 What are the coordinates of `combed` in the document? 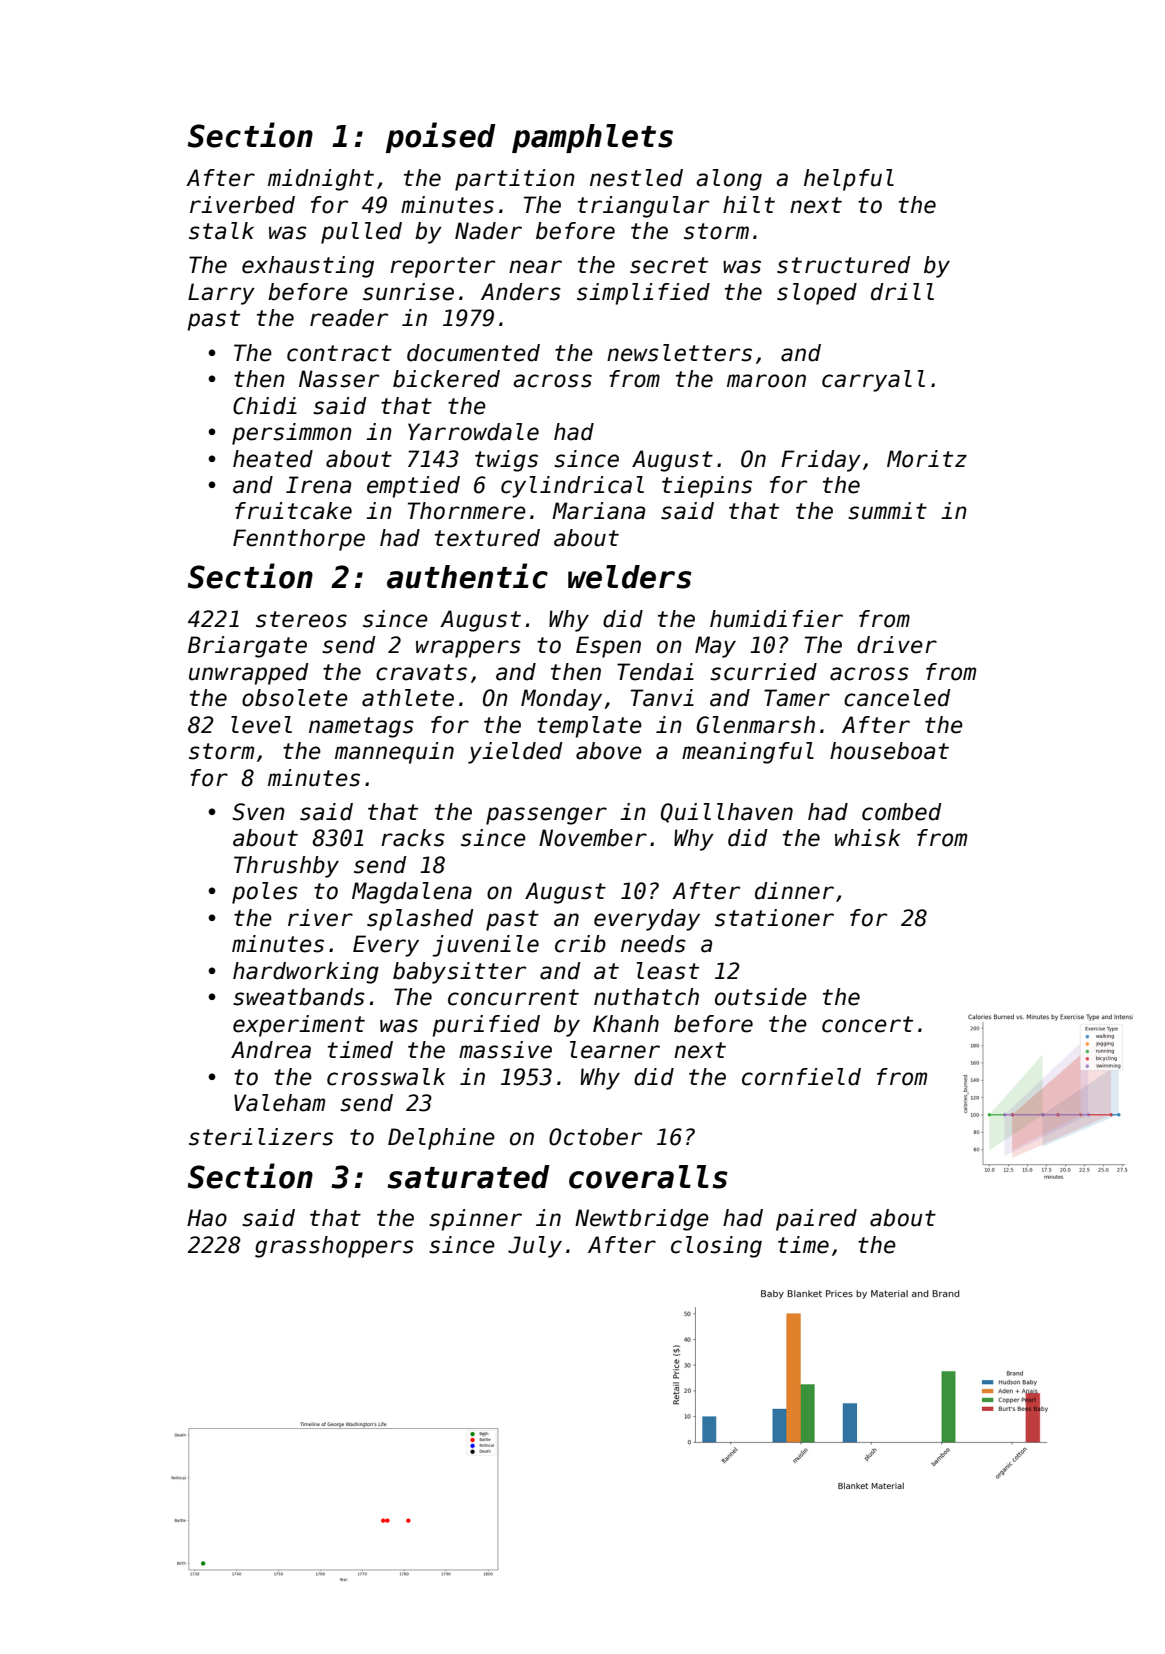 It's located at (902, 812).
